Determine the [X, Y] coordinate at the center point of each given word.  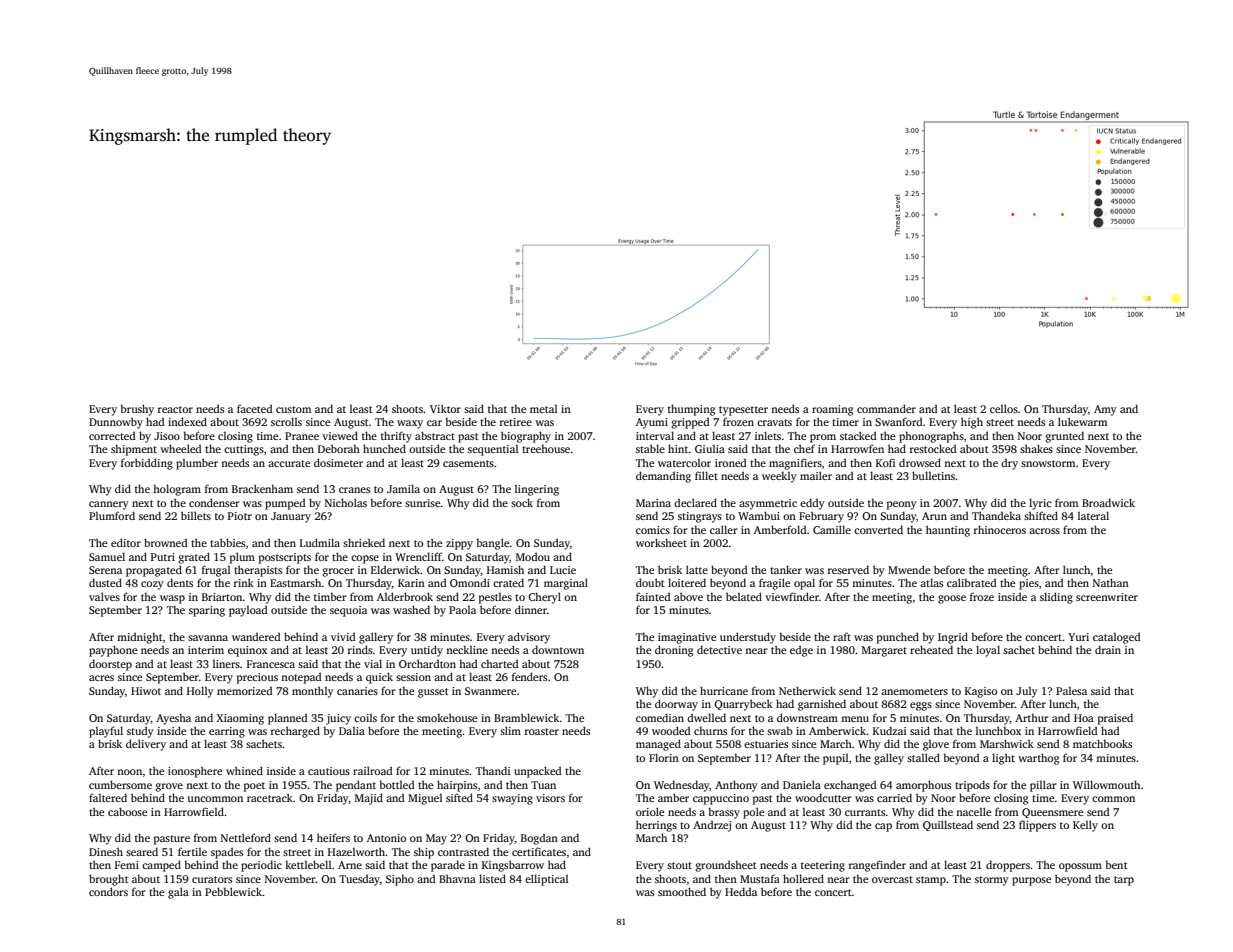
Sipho [400, 880]
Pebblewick [233, 891]
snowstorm [1048, 463]
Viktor [445, 408]
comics [653, 530]
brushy [137, 410]
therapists [258, 571]
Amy [1105, 410]
